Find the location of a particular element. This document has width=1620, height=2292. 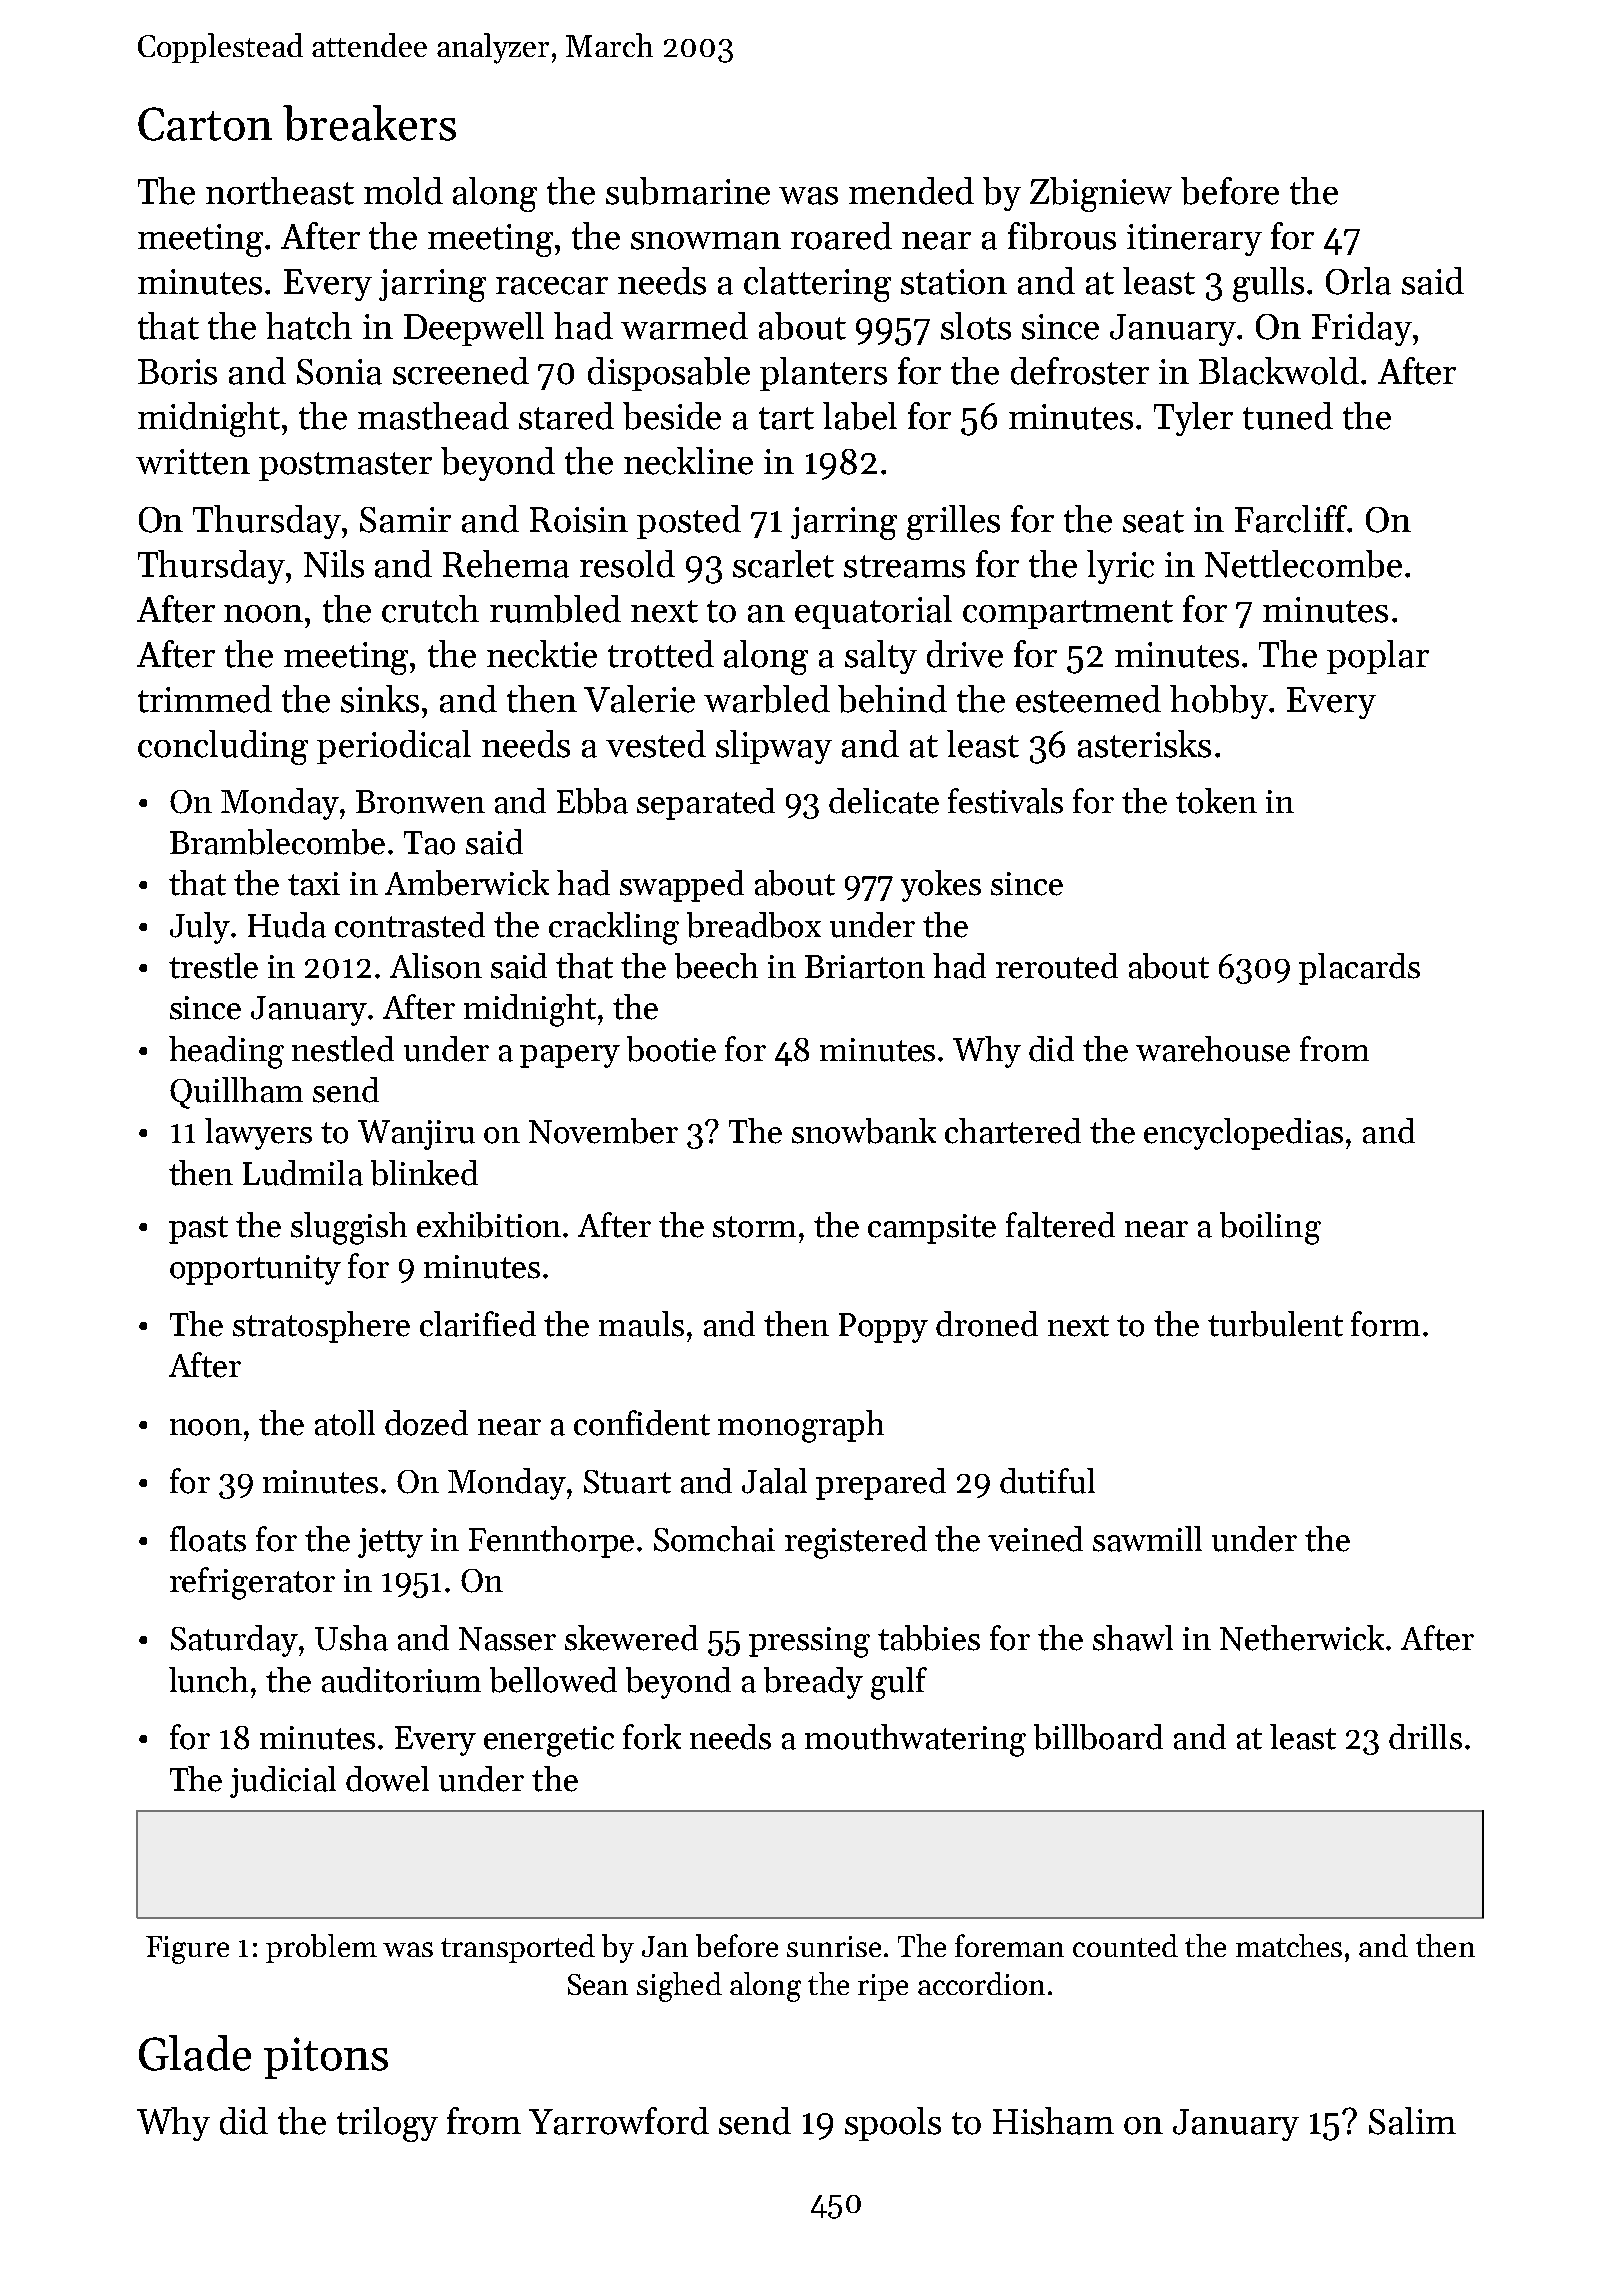

poplar is located at coordinates (1378, 657).
